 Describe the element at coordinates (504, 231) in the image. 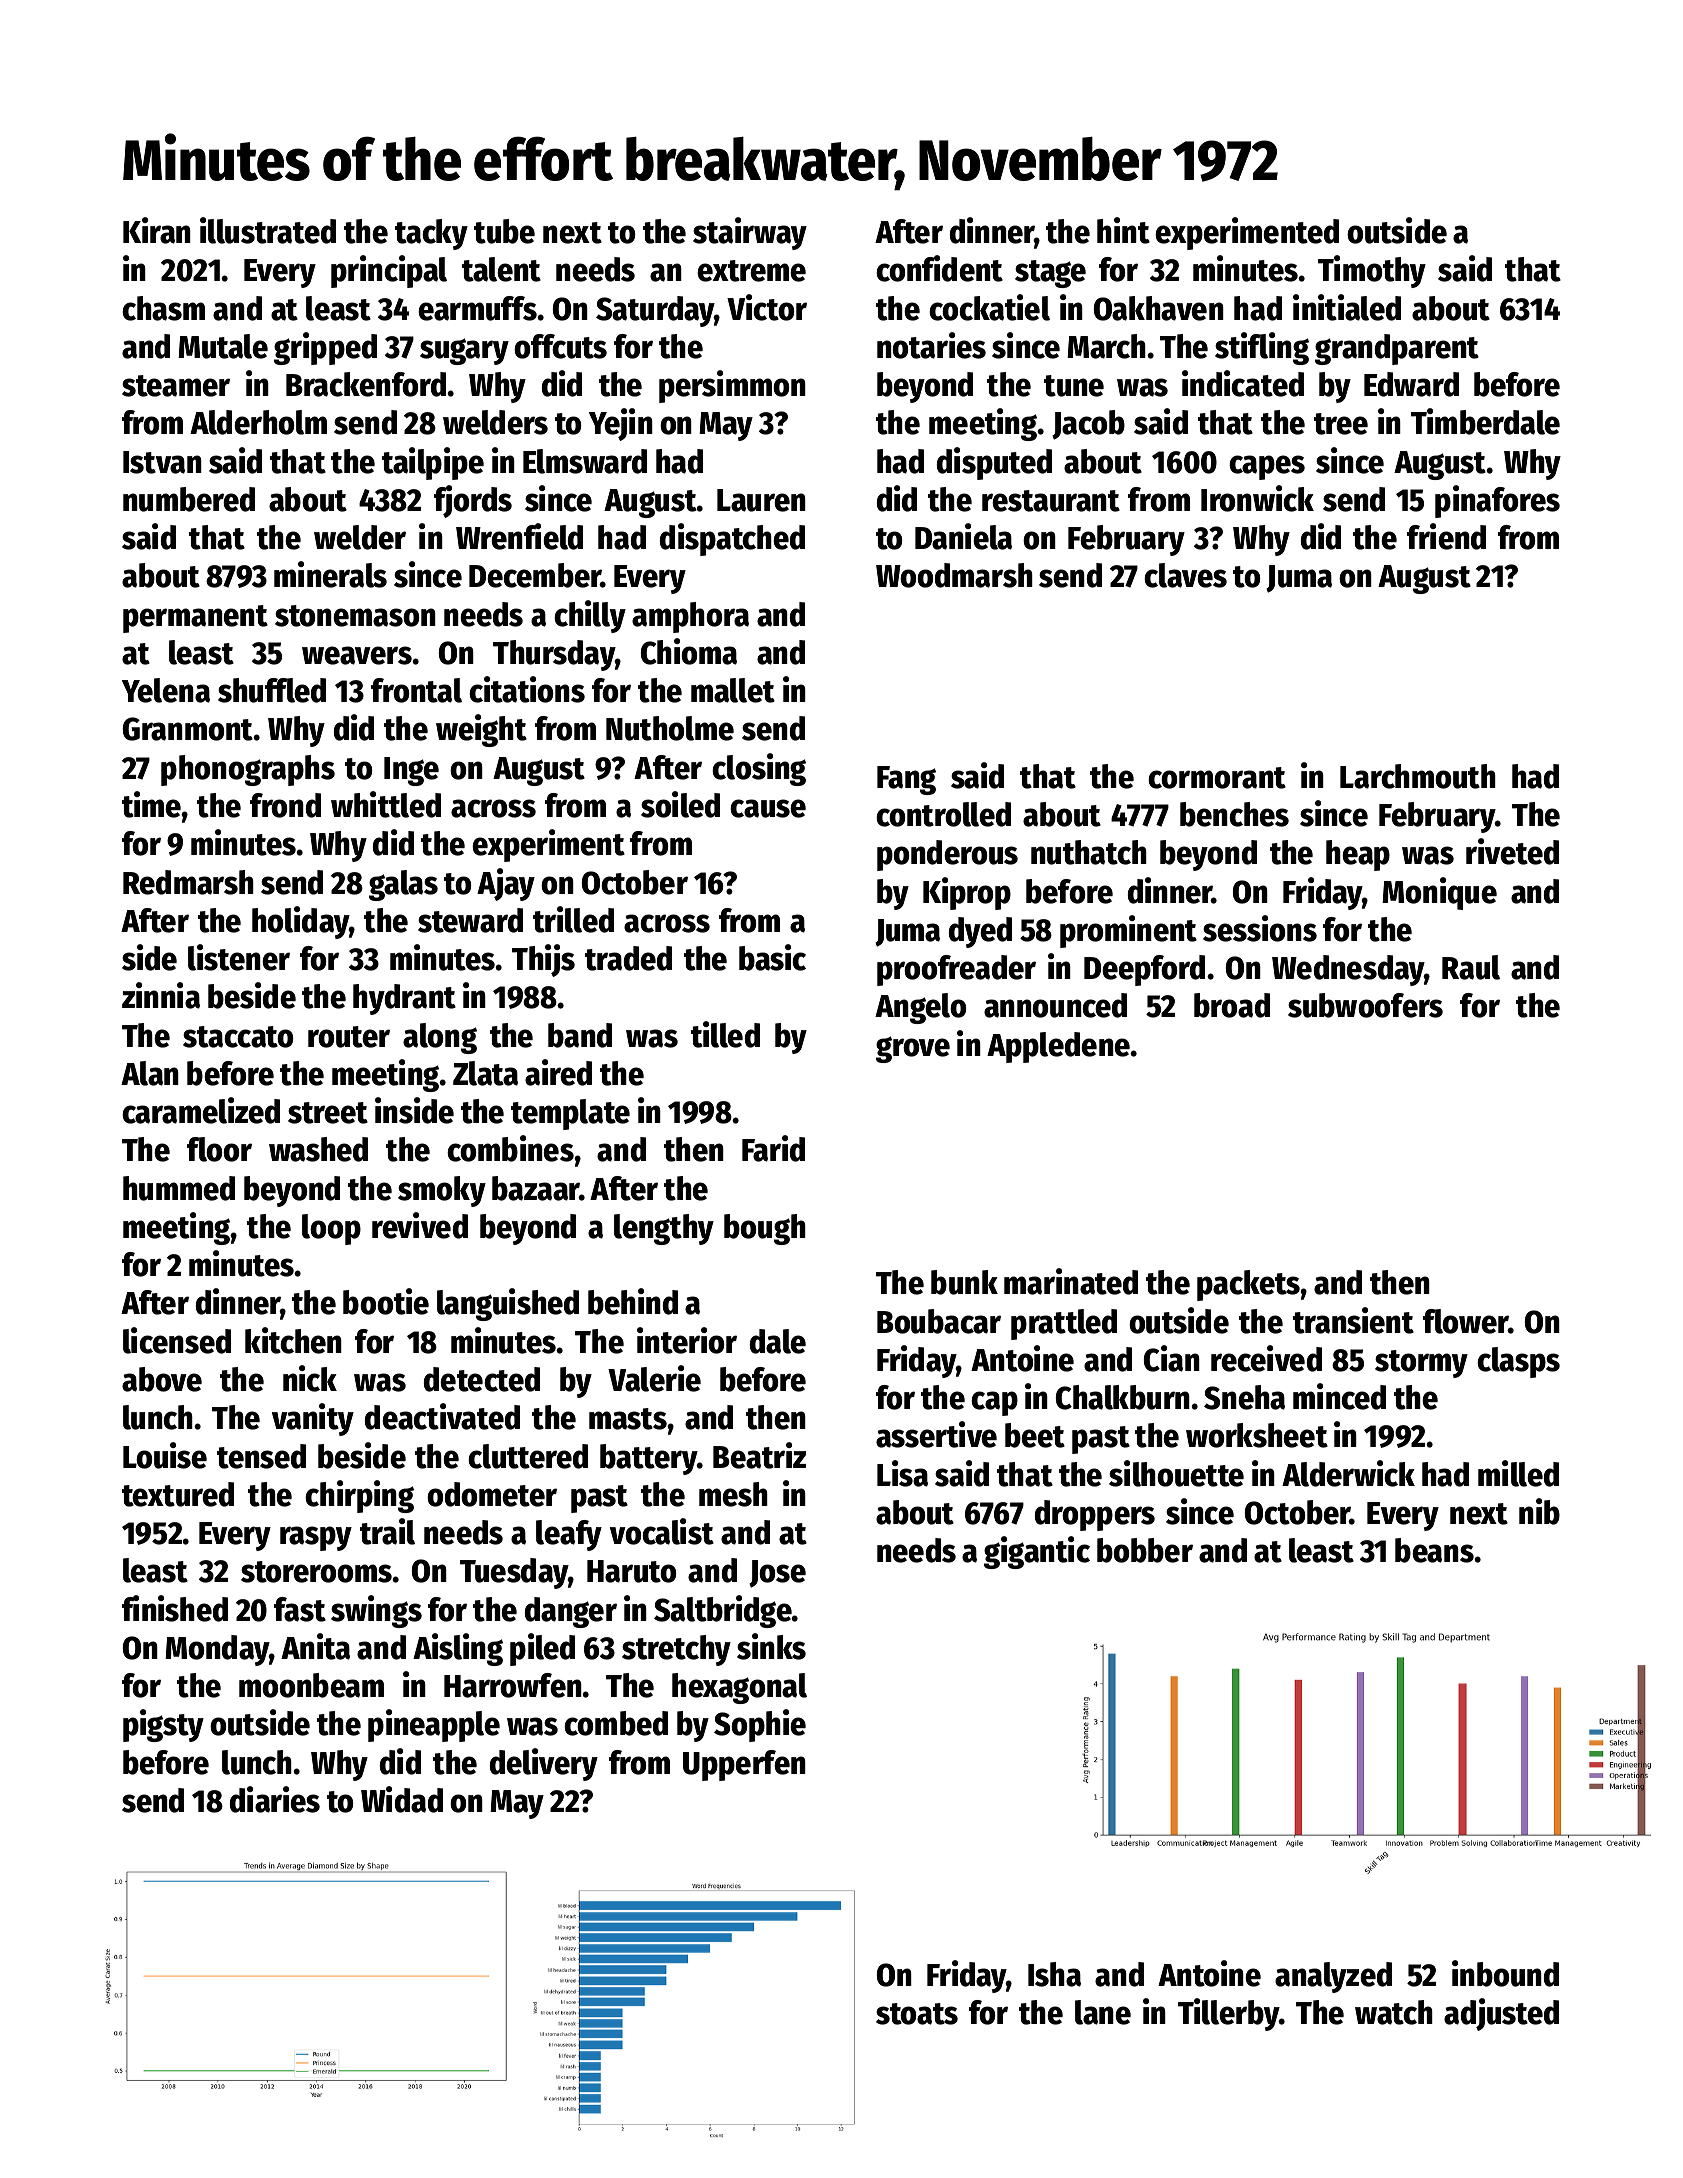

I see `tube` at that location.
